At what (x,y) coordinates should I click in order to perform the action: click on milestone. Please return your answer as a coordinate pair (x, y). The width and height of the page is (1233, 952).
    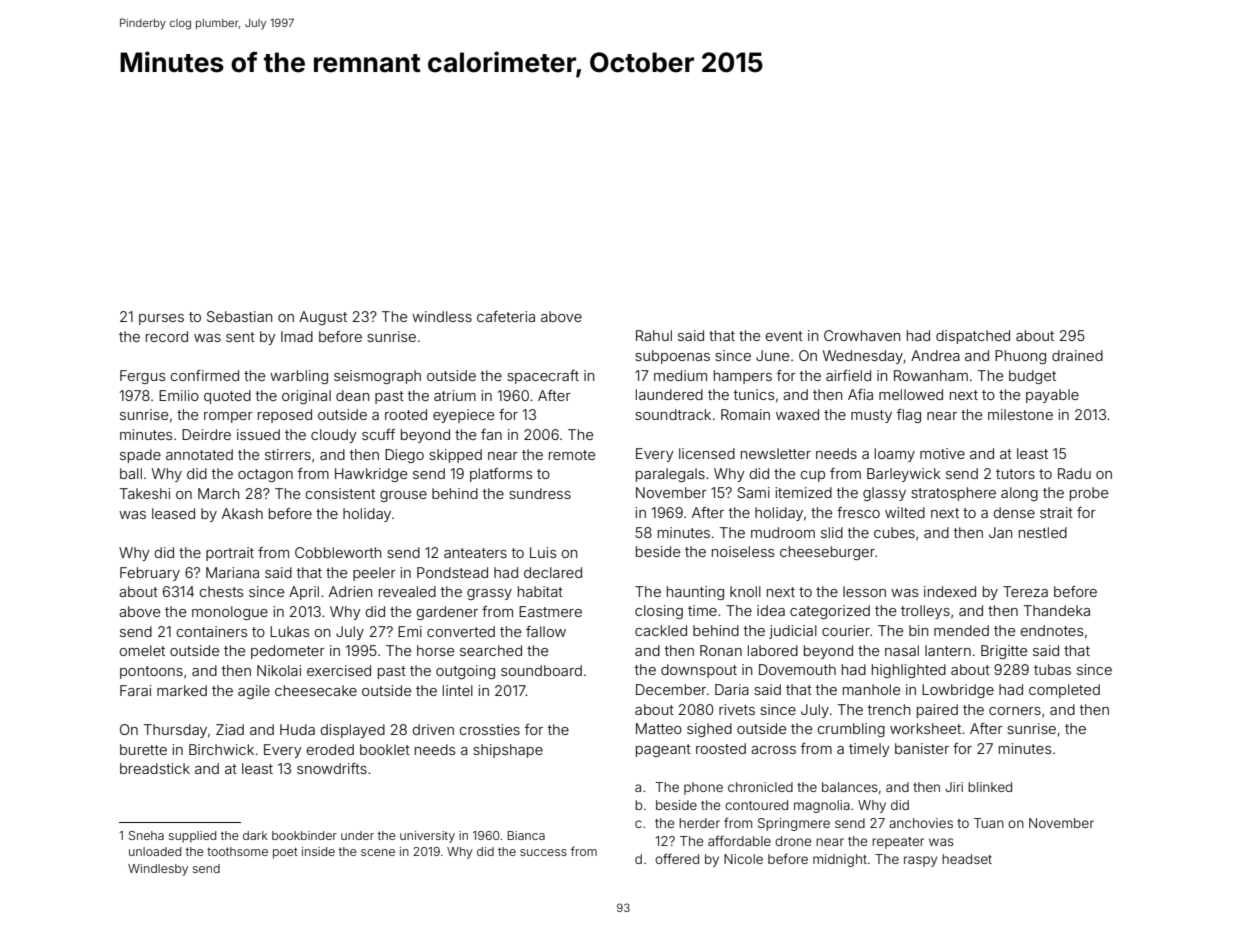
    Looking at the image, I should click on (1020, 414).
